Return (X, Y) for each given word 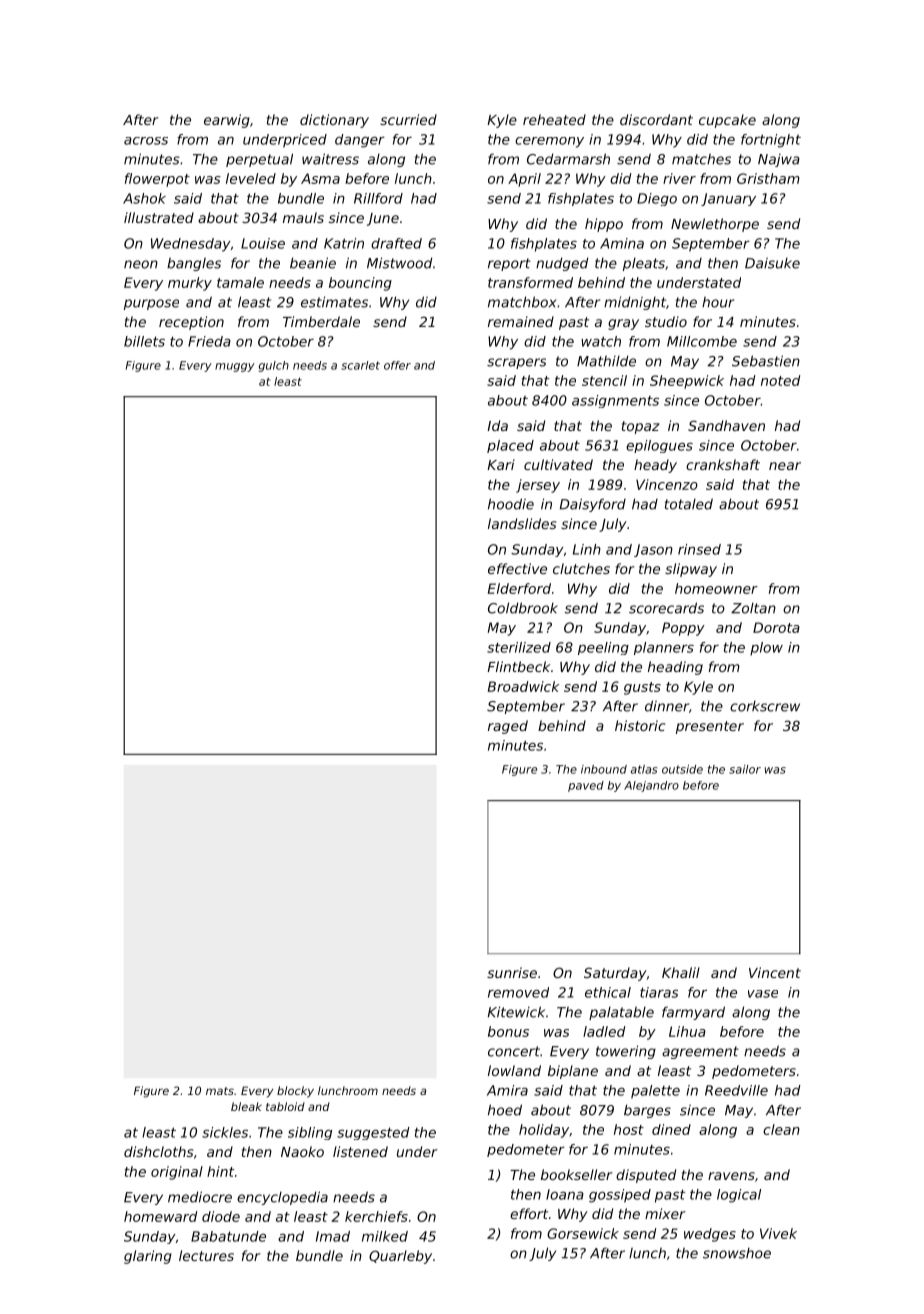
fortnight (771, 141)
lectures (206, 1255)
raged (508, 727)
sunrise (512, 972)
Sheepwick (687, 382)
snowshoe (737, 1253)
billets (144, 341)
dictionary (334, 121)
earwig (227, 121)
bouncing (360, 284)
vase (763, 994)
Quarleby (400, 1257)
